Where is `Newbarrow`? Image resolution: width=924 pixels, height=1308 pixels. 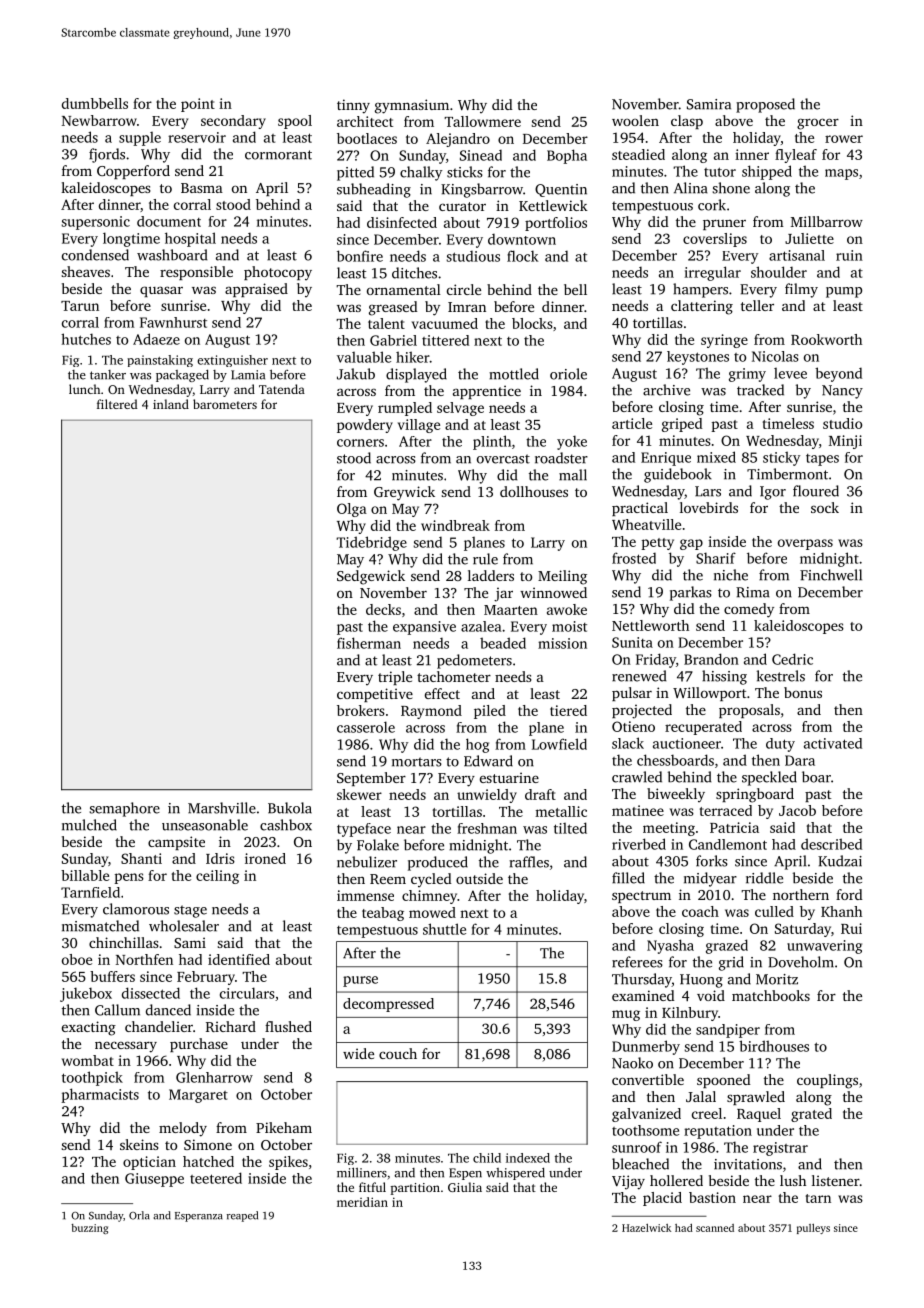 Newbarrow is located at coordinates (99, 120).
